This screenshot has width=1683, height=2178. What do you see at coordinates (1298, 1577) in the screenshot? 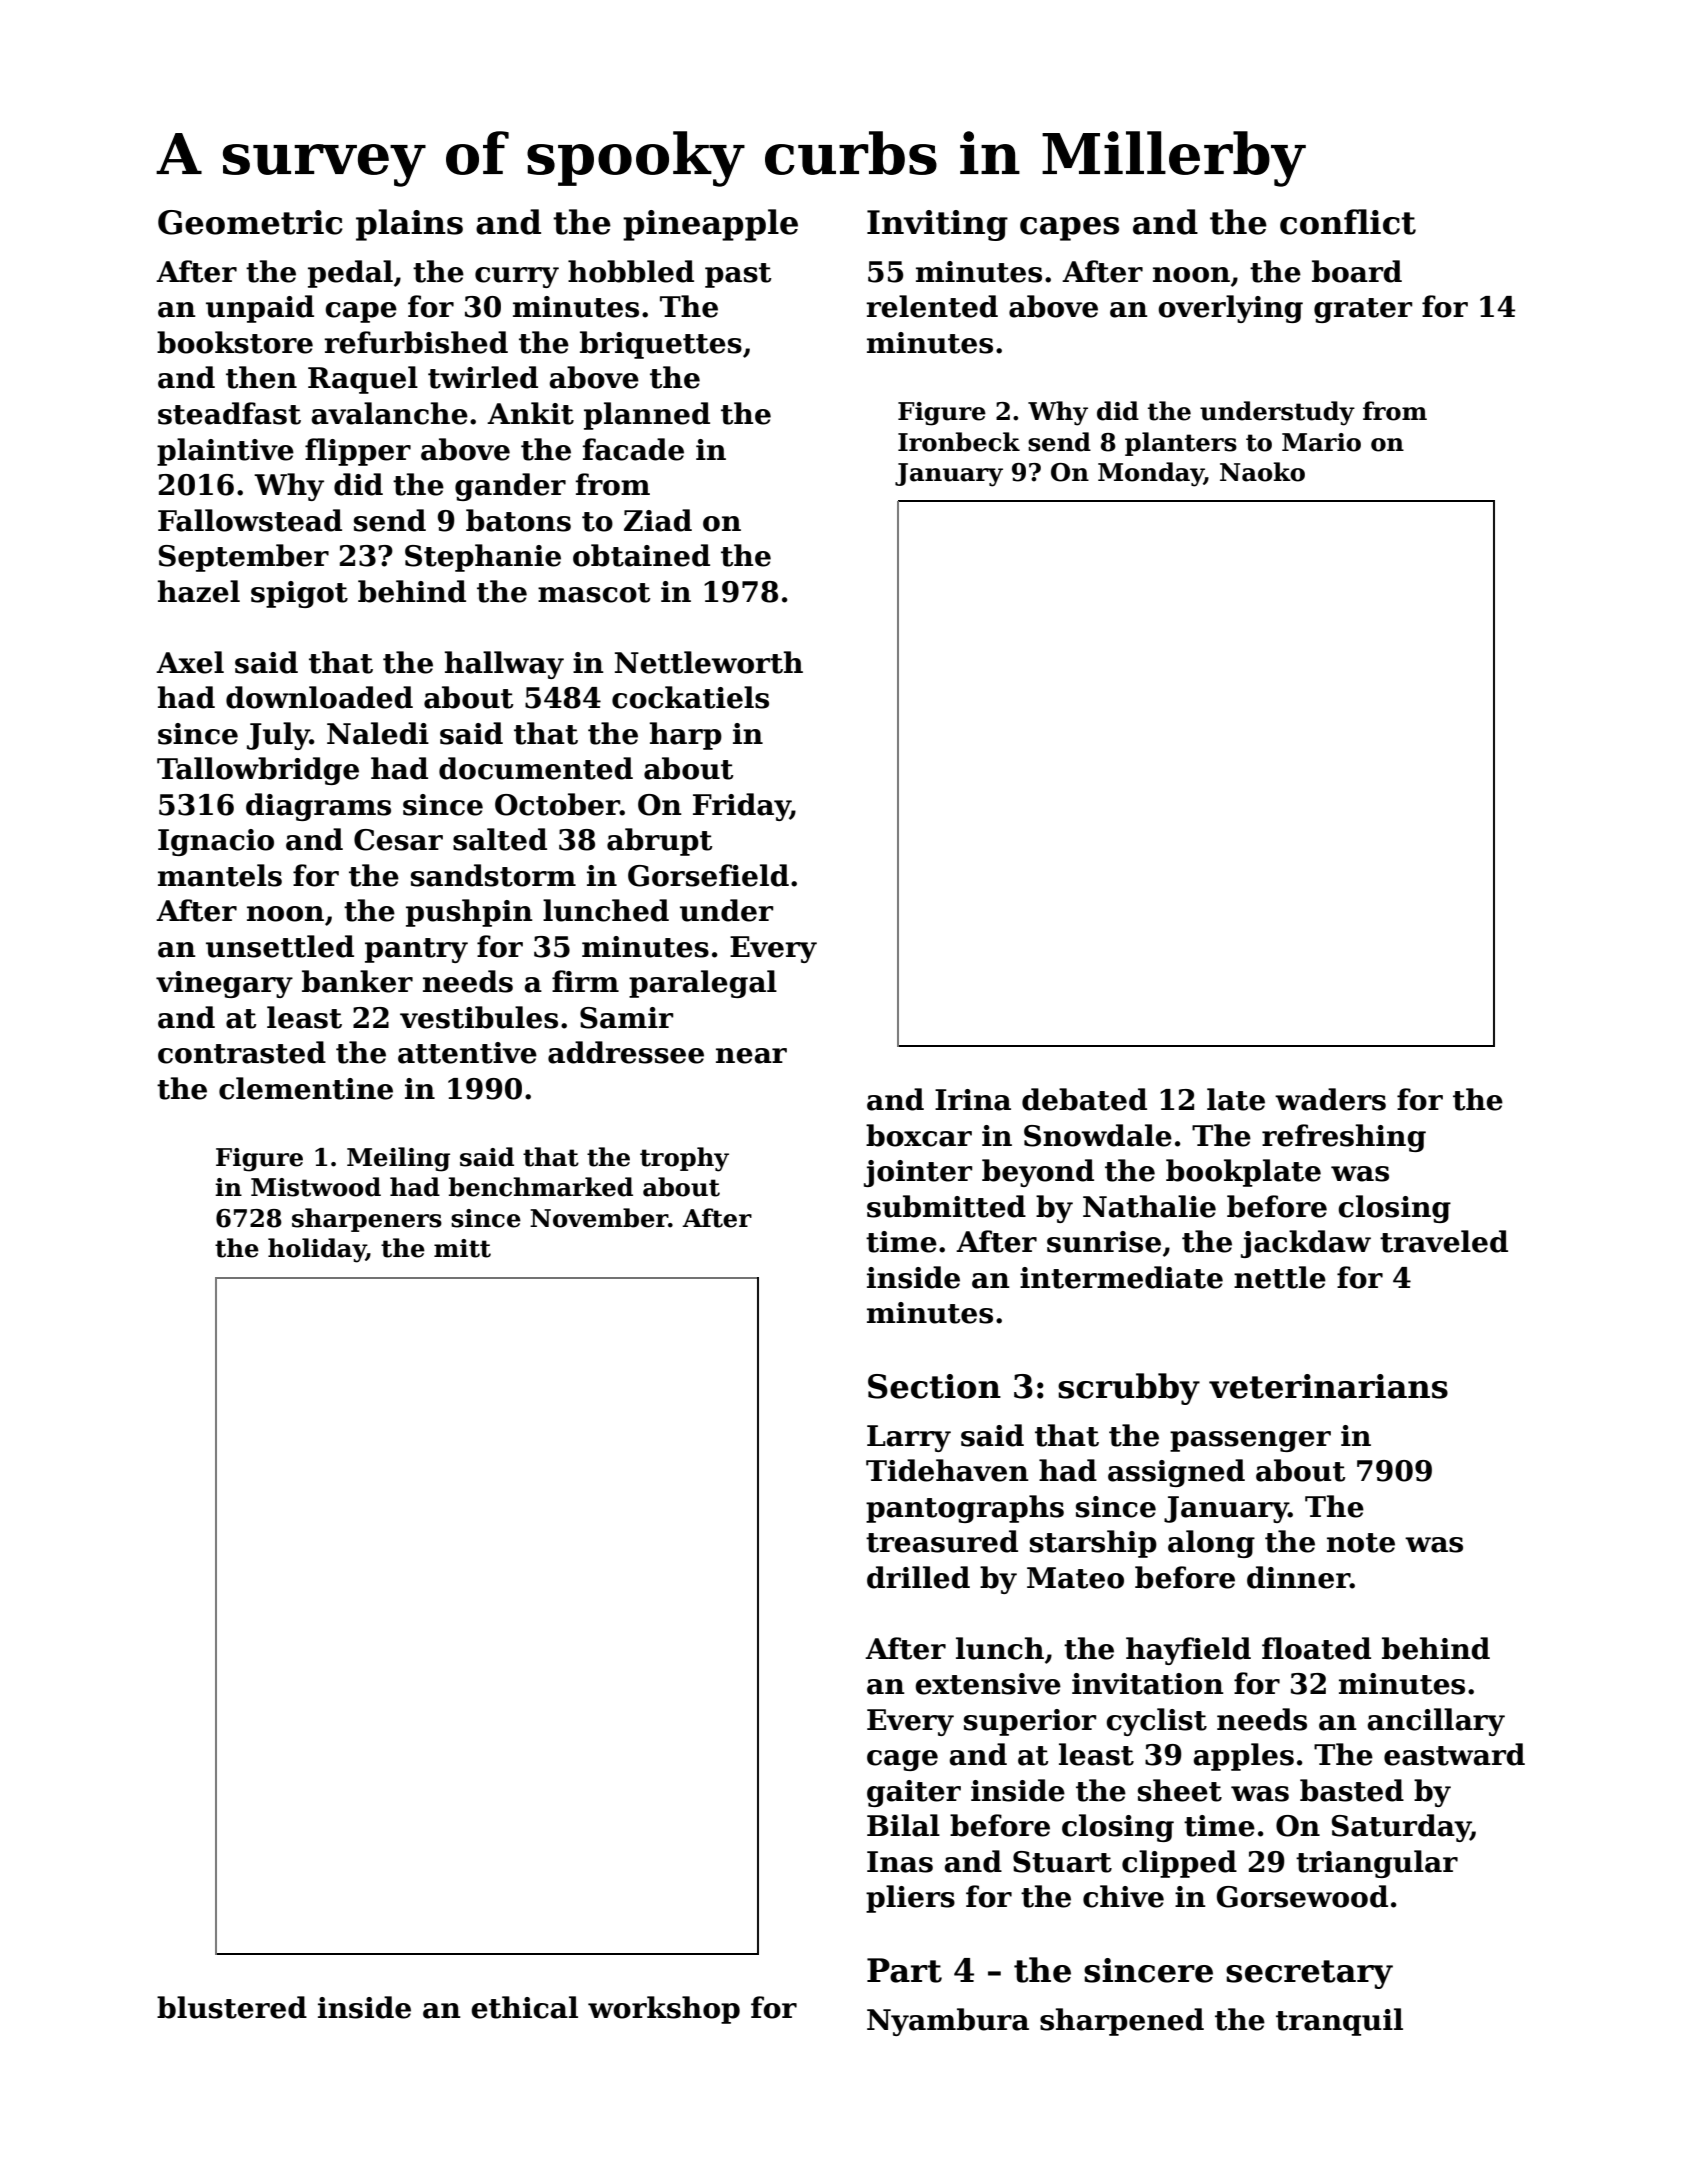
I see `dinner` at bounding box center [1298, 1577].
